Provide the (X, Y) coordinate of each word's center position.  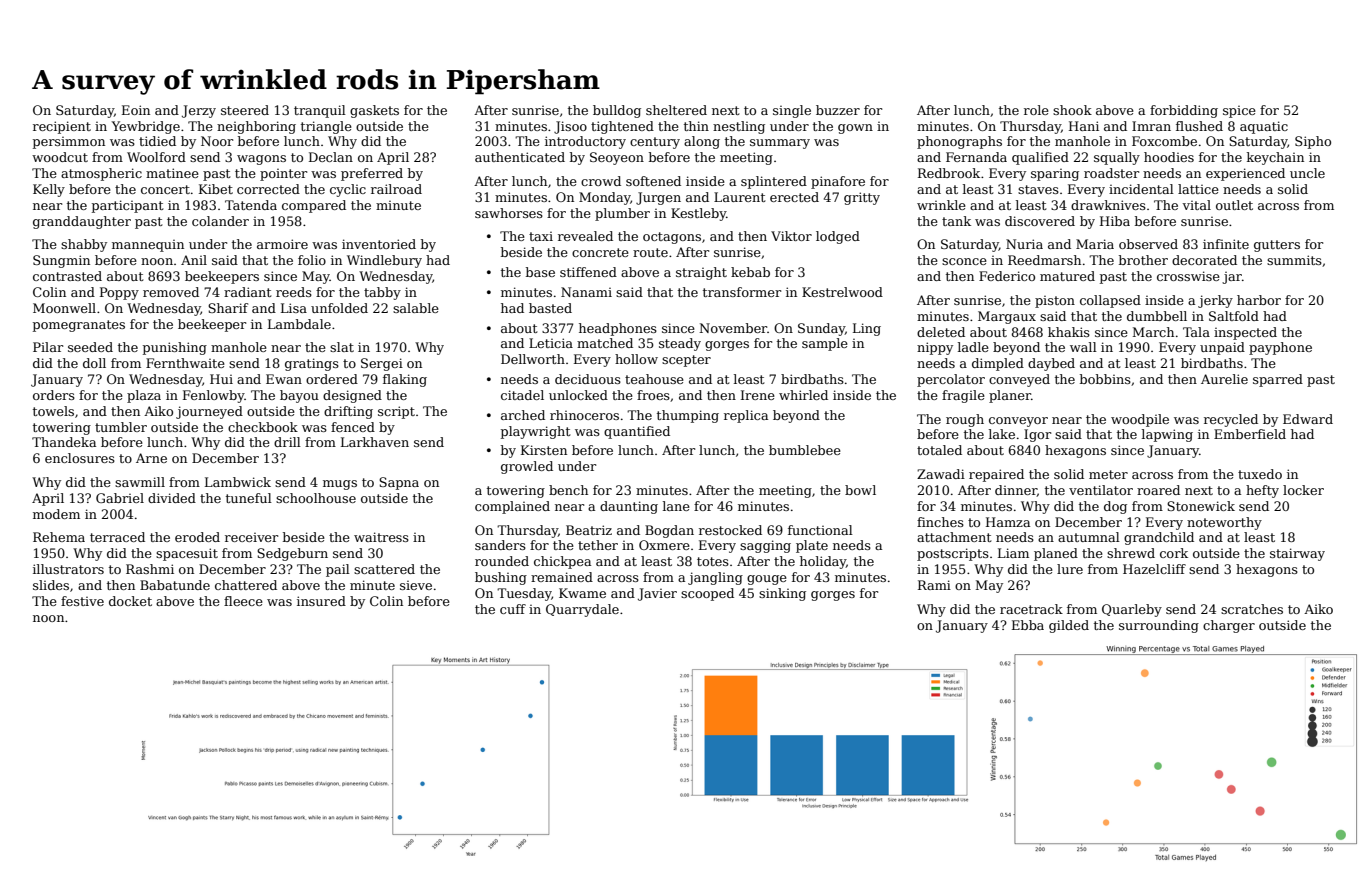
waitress (381, 537)
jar (1232, 278)
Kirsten (544, 450)
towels (53, 411)
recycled (1231, 420)
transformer (742, 292)
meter (1108, 474)
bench (568, 490)
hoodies (1169, 157)
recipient (62, 127)
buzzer (838, 110)
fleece (243, 601)
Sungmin (61, 261)
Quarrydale (582, 610)
